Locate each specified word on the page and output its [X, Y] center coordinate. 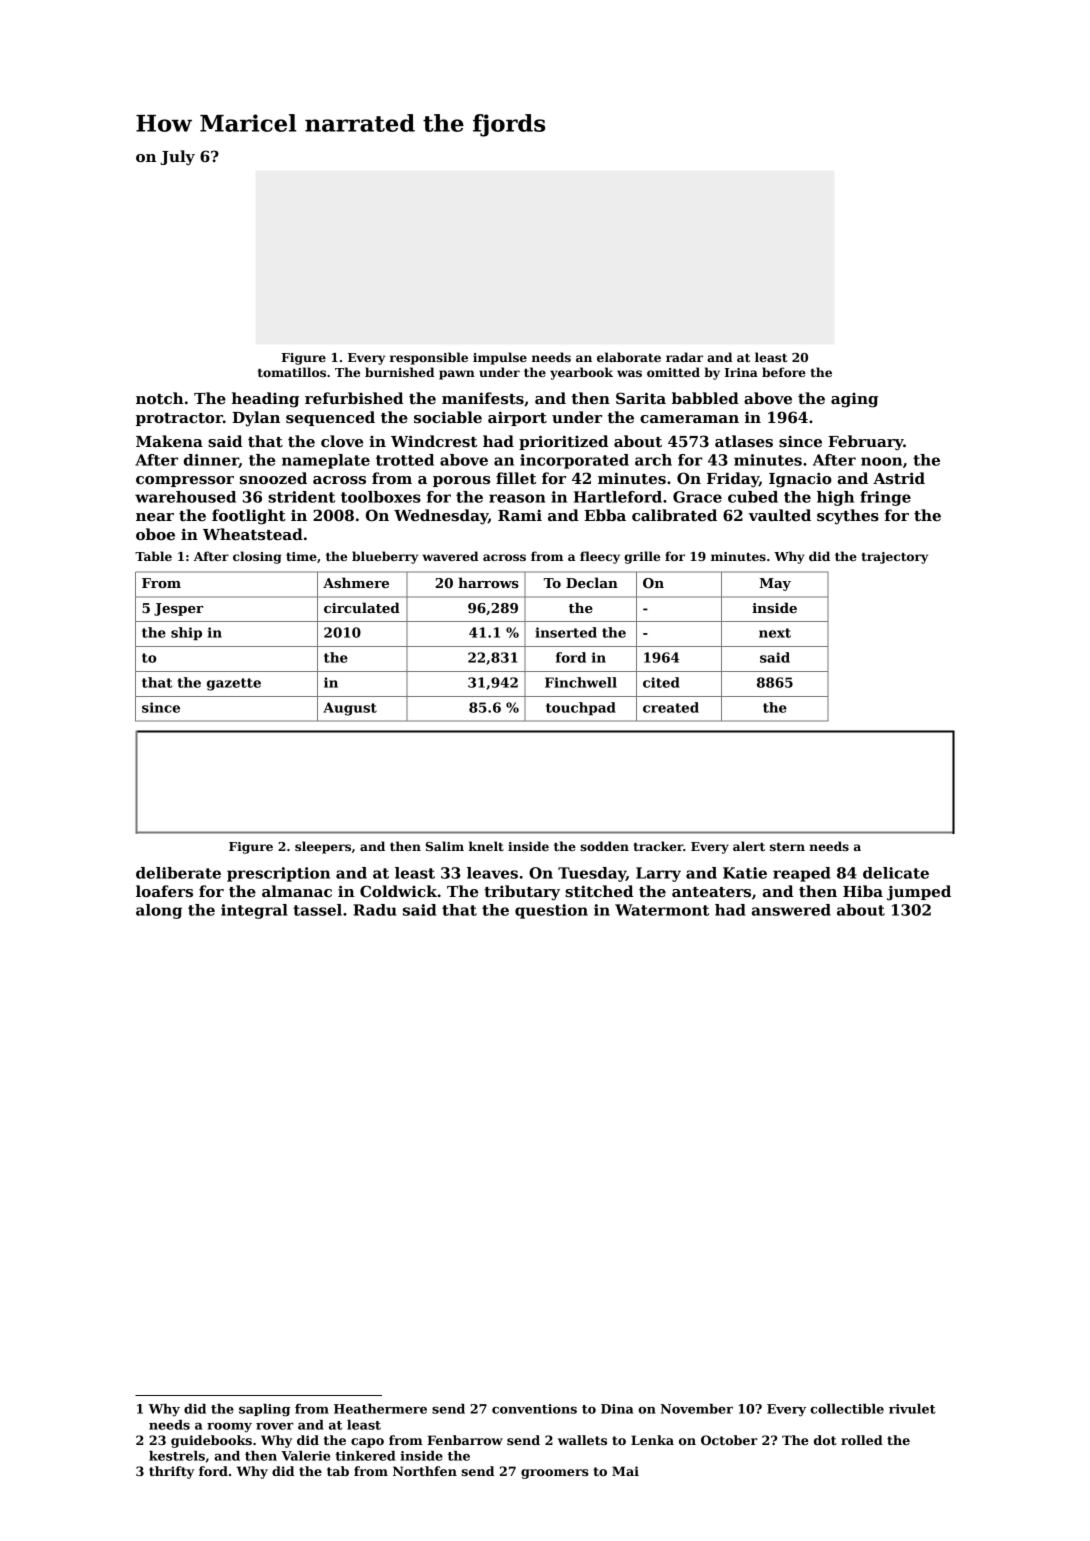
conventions [534, 1409]
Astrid [899, 478]
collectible [847, 1409]
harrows [488, 582]
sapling [264, 1410]
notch [160, 398]
